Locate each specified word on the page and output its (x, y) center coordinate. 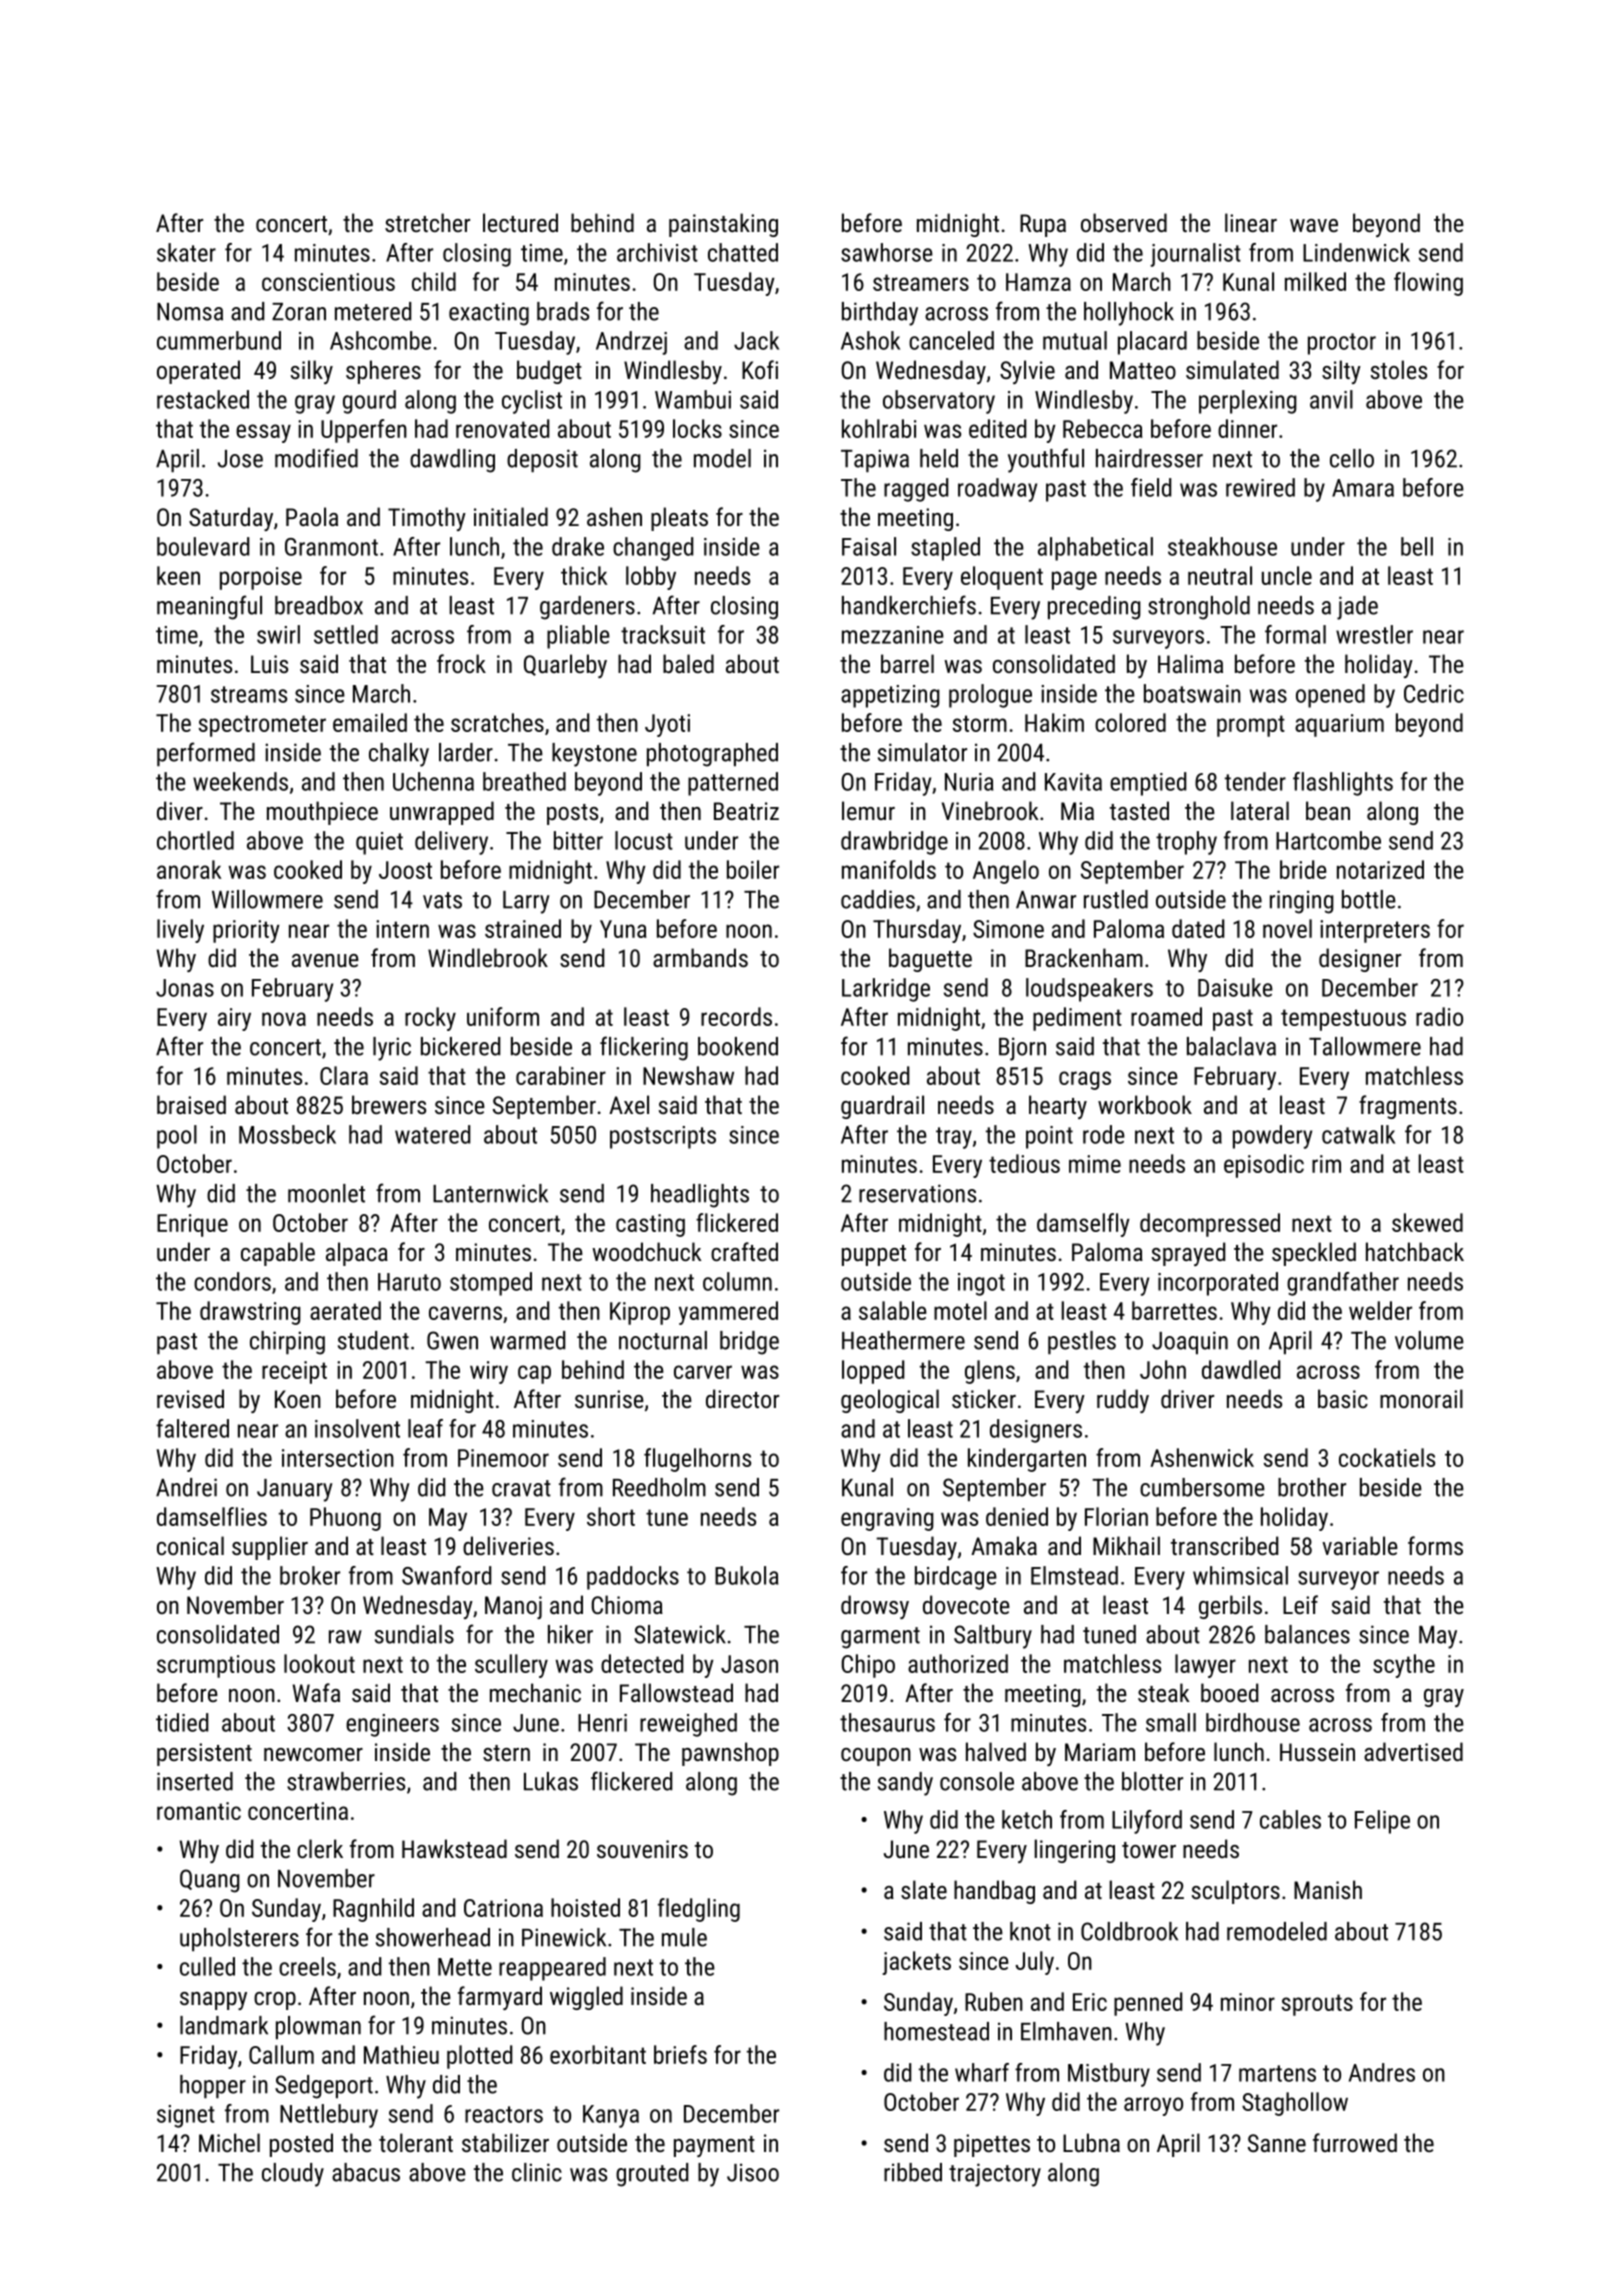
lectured (520, 222)
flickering (644, 1048)
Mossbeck (287, 1134)
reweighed (688, 1725)
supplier (270, 1548)
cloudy (293, 2175)
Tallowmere (1365, 1046)
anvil (1331, 399)
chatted (743, 252)
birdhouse (1253, 1722)
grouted (652, 2175)
